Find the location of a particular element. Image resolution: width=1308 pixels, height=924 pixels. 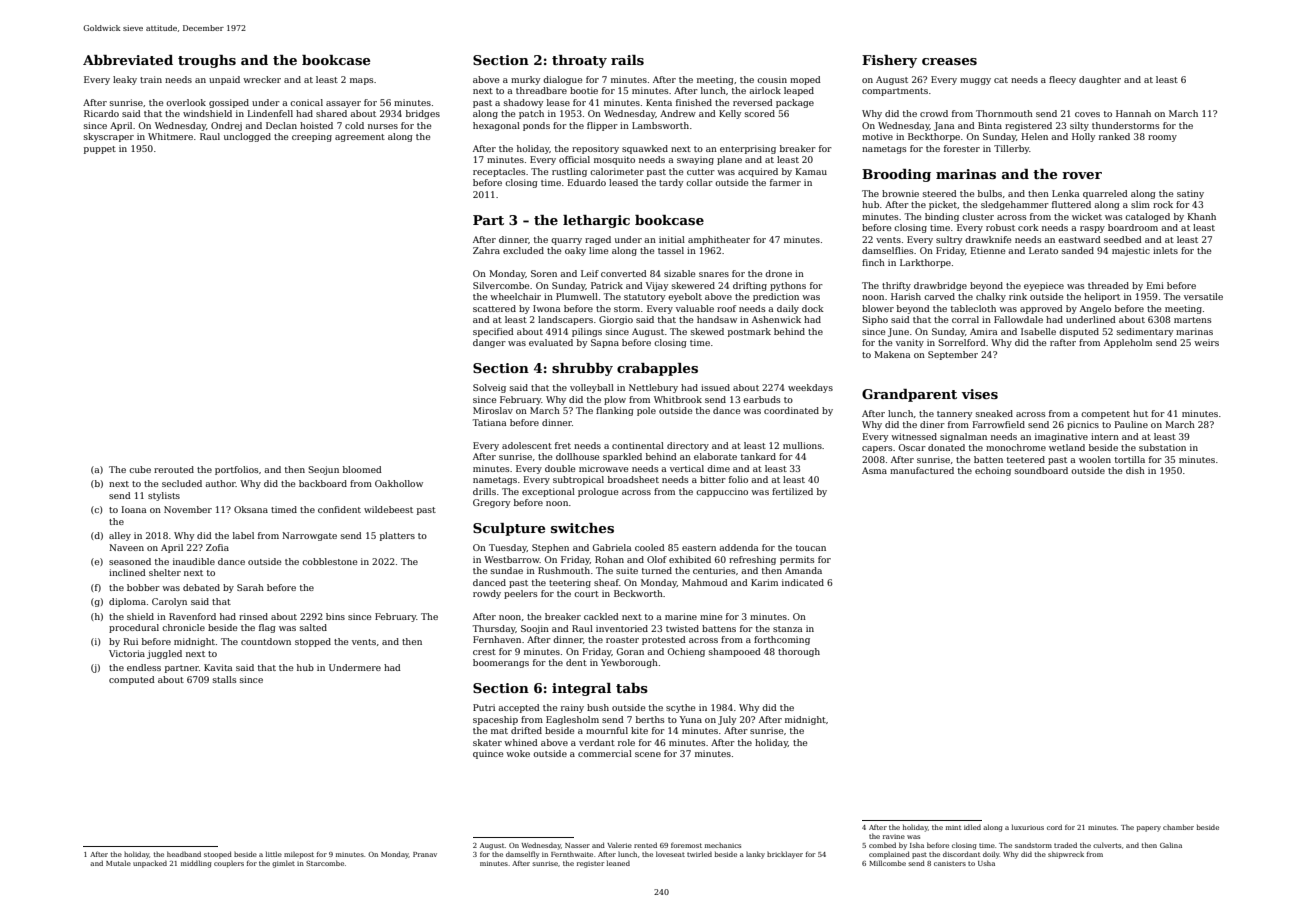

farmer is located at coordinates (785, 182).
